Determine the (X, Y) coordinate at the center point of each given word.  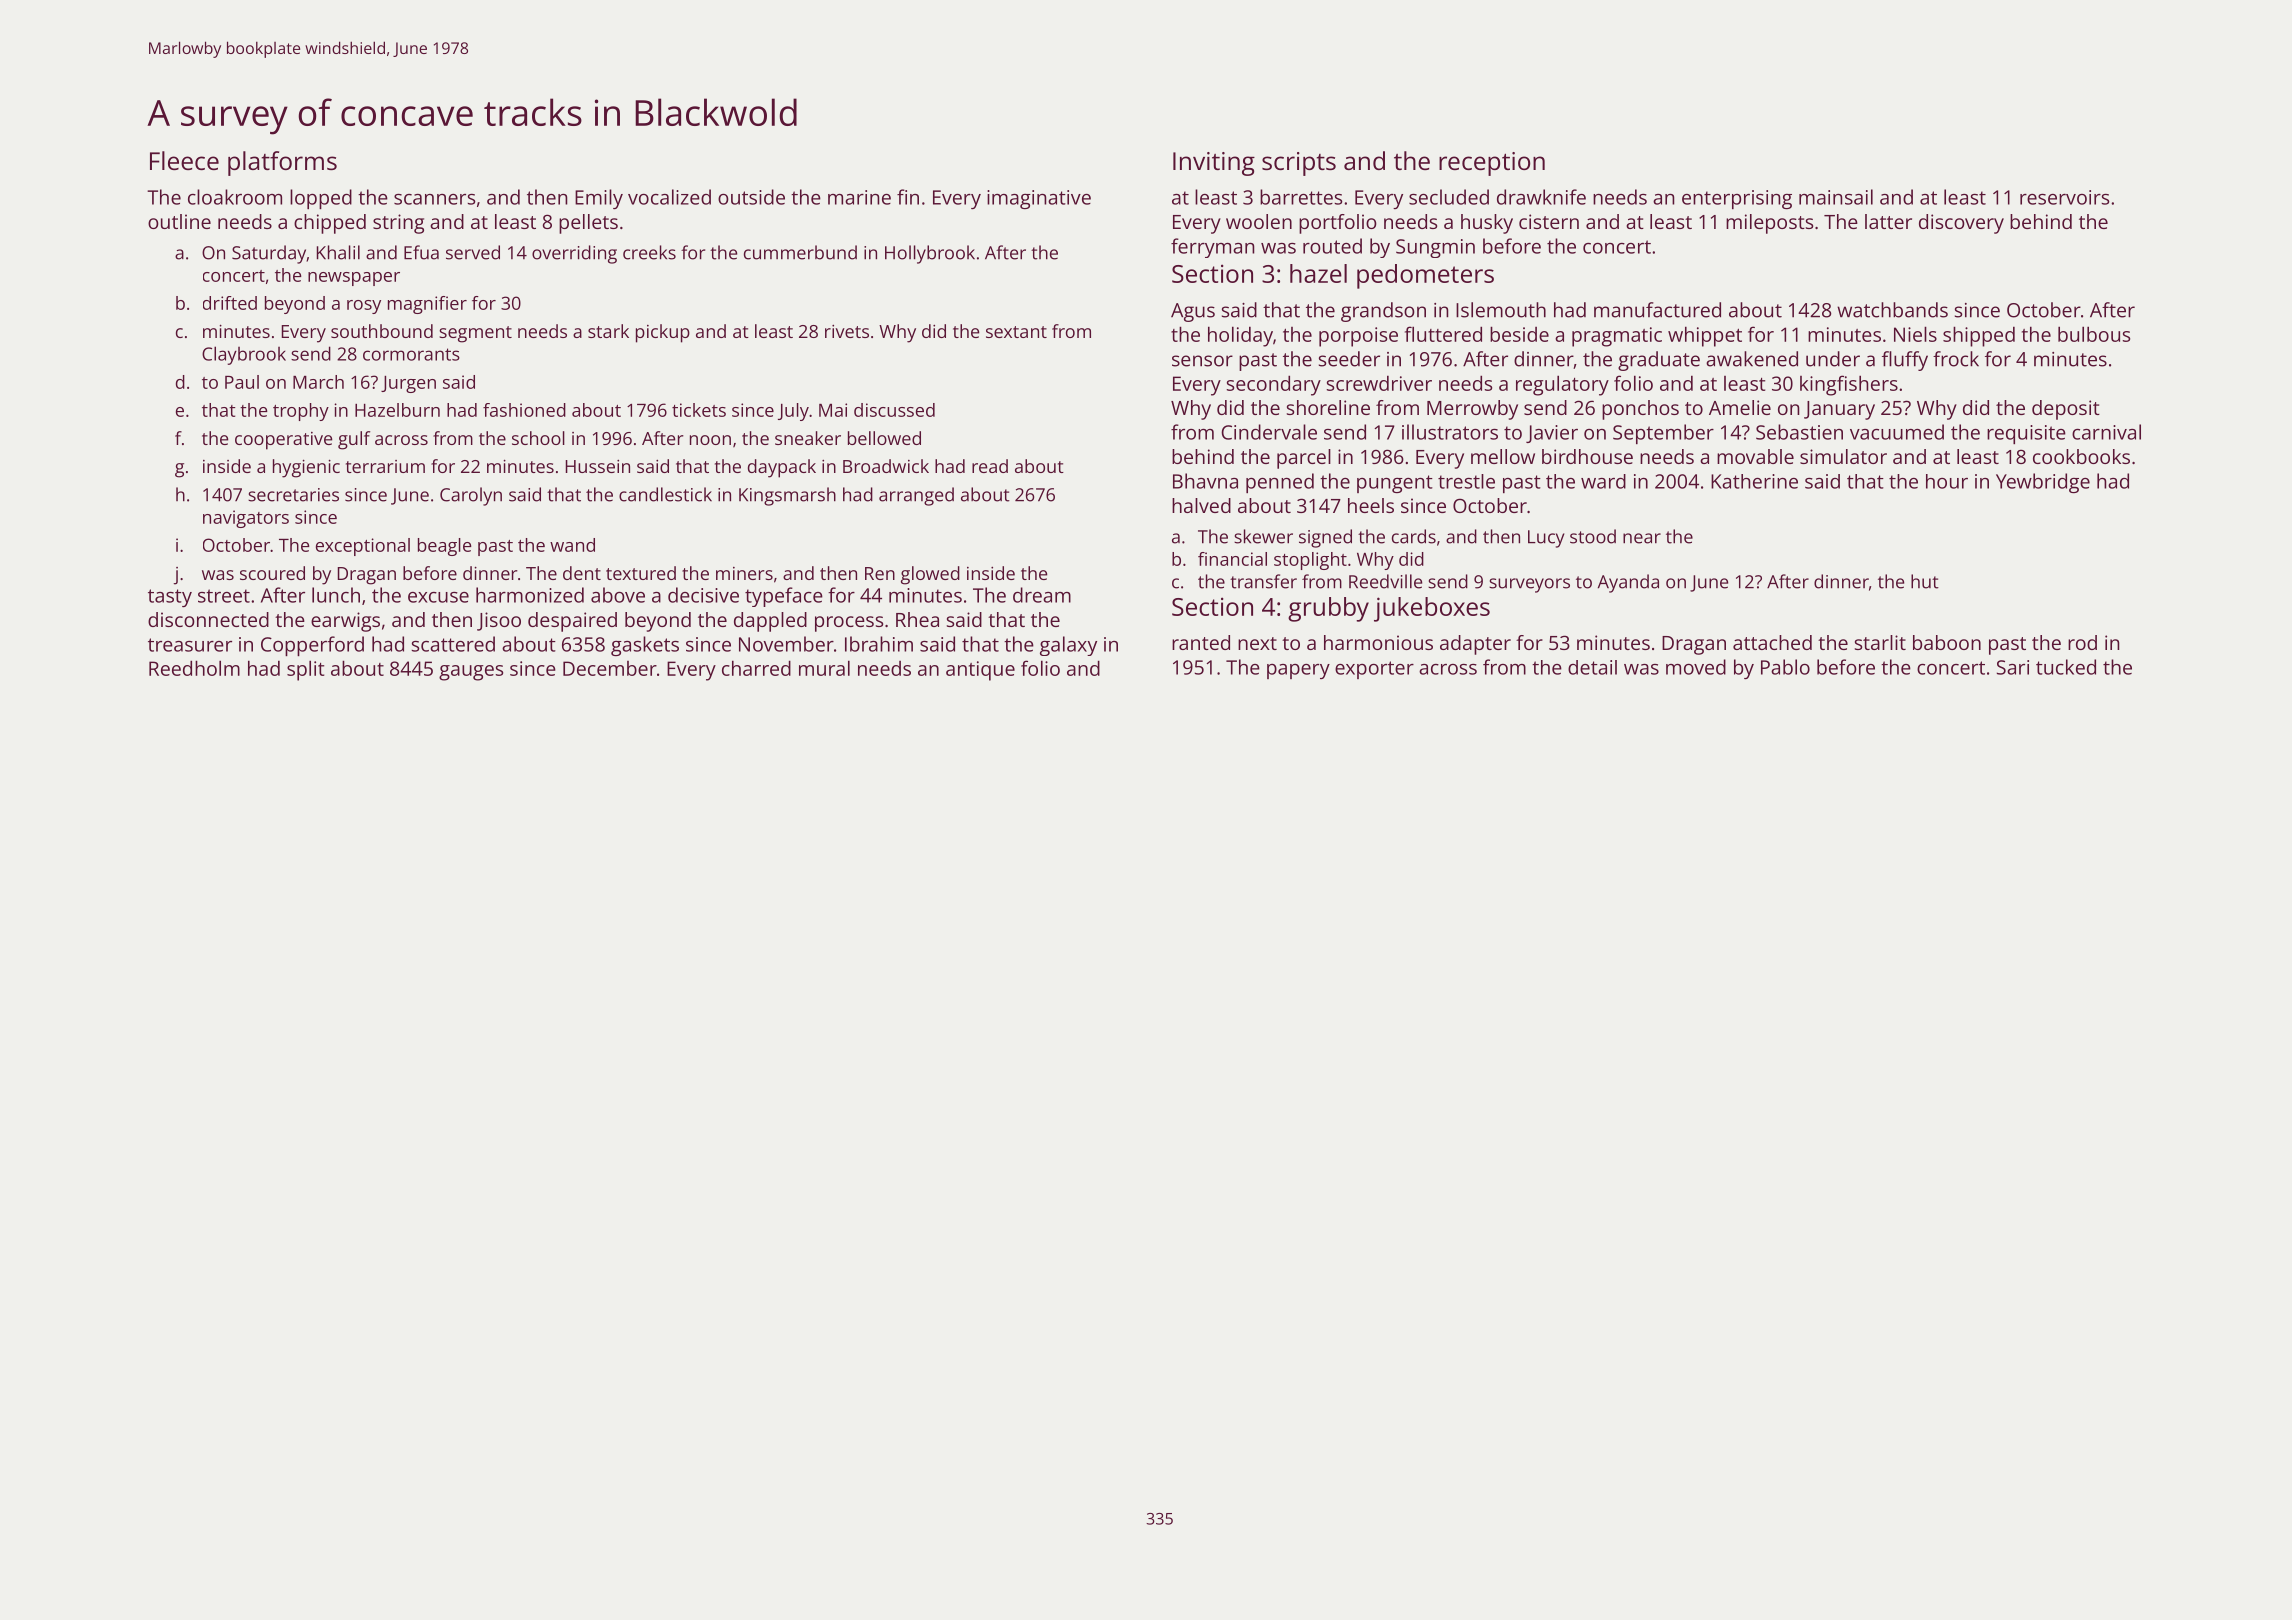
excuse (438, 597)
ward (1603, 481)
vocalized (669, 197)
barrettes (1301, 197)
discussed (894, 410)
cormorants (411, 354)
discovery (1961, 224)
